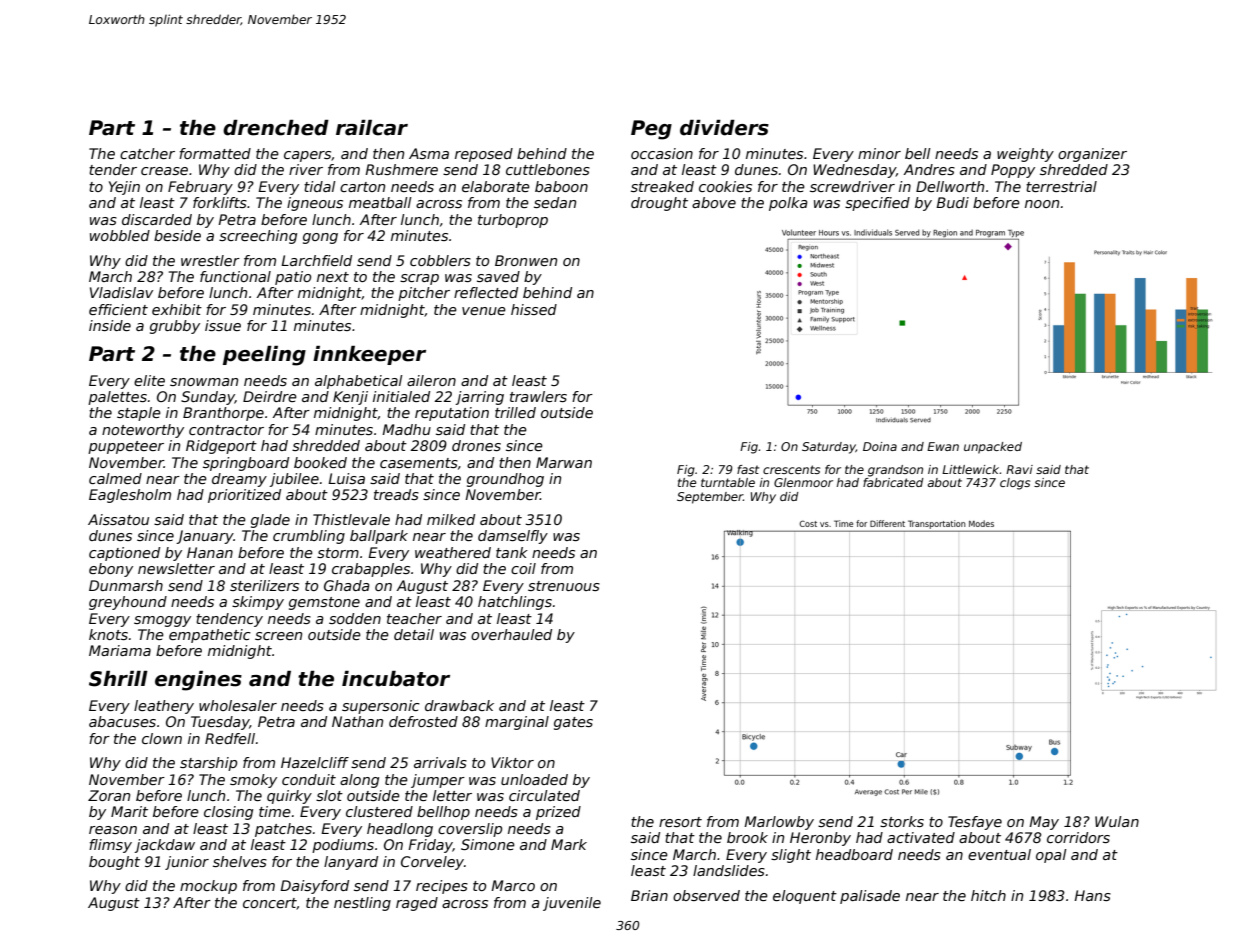  Describe the element at coordinates (346, 478) in the screenshot. I see `Luisa` at that location.
